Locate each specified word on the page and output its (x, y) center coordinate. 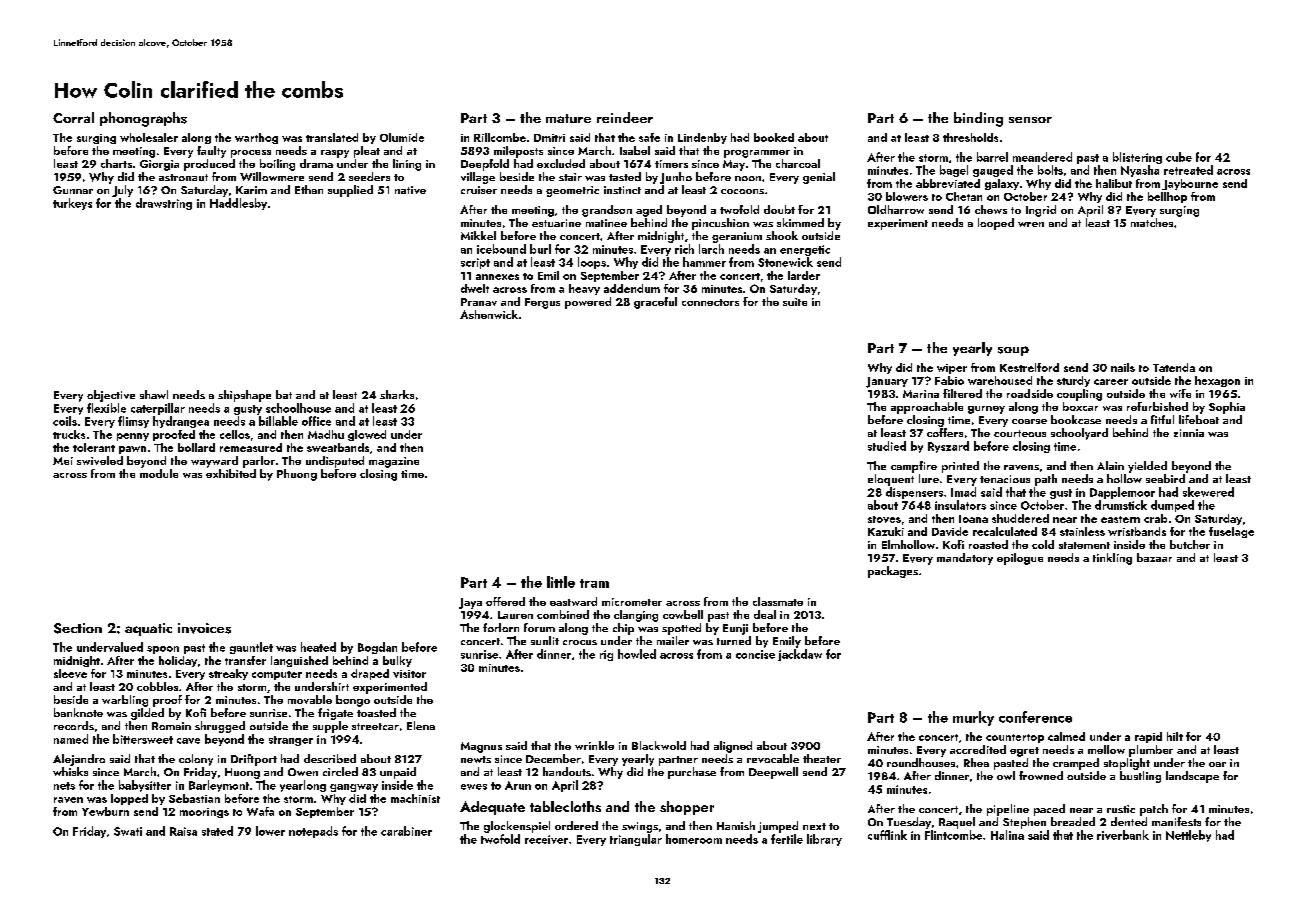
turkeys (72, 204)
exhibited (231, 473)
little (561, 582)
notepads (313, 832)
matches (1152, 222)
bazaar (1154, 557)
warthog (256, 138)
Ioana (973, 519)
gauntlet (251, 648)
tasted (625, 176)
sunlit (545, 640)
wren (1031, 224)
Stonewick (785, 262)
